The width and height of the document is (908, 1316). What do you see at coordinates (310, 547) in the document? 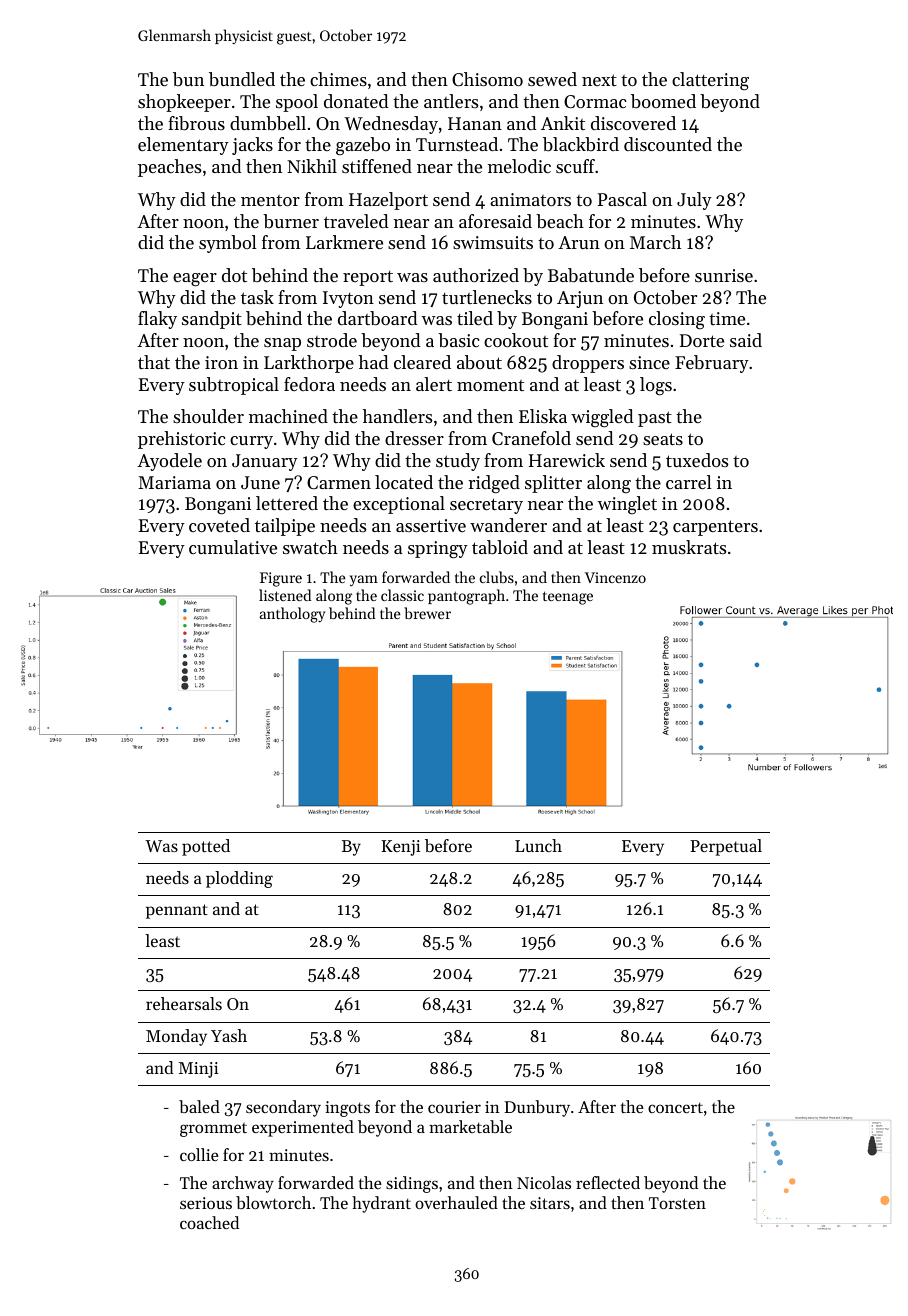
I see `swatch` at bounding box center [310, 547].
